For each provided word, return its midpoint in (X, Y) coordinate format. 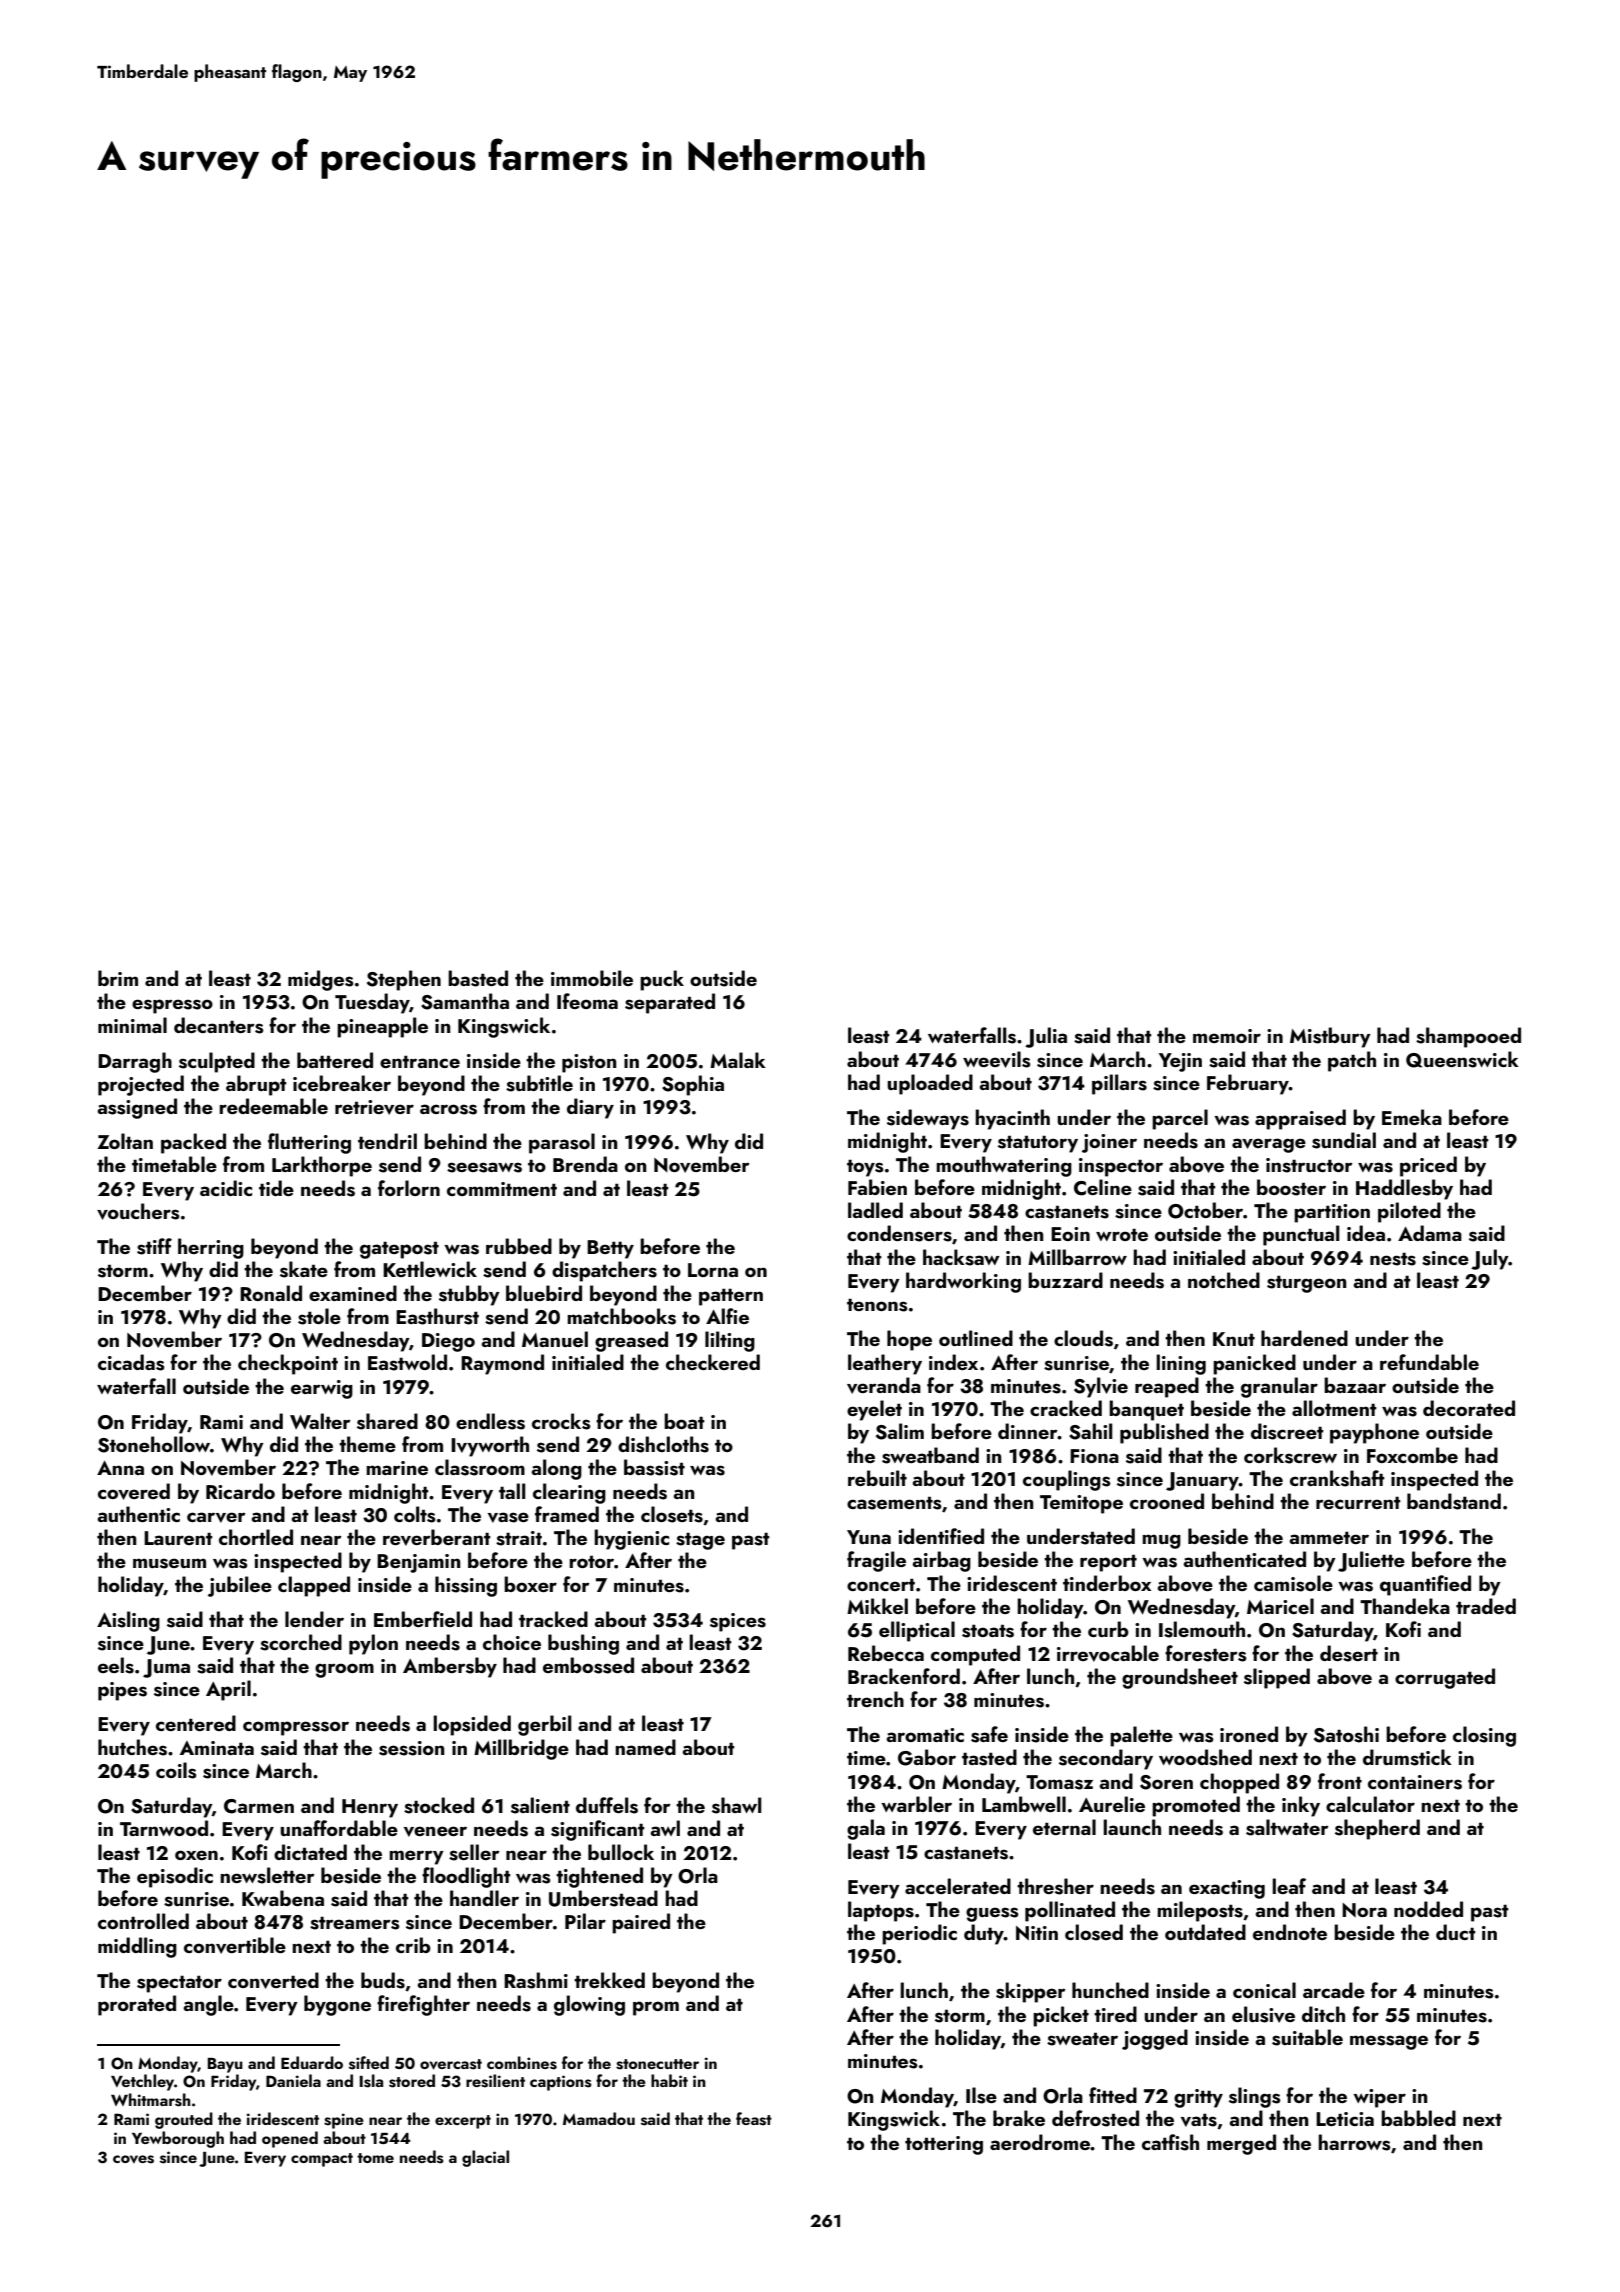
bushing (583, 1644)
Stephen (404, 980)
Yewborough (178, 2139)
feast (754, 2119)
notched (1224, 1280)
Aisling (128, 1621)
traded (1486, 1606)
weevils (997, 1059)
